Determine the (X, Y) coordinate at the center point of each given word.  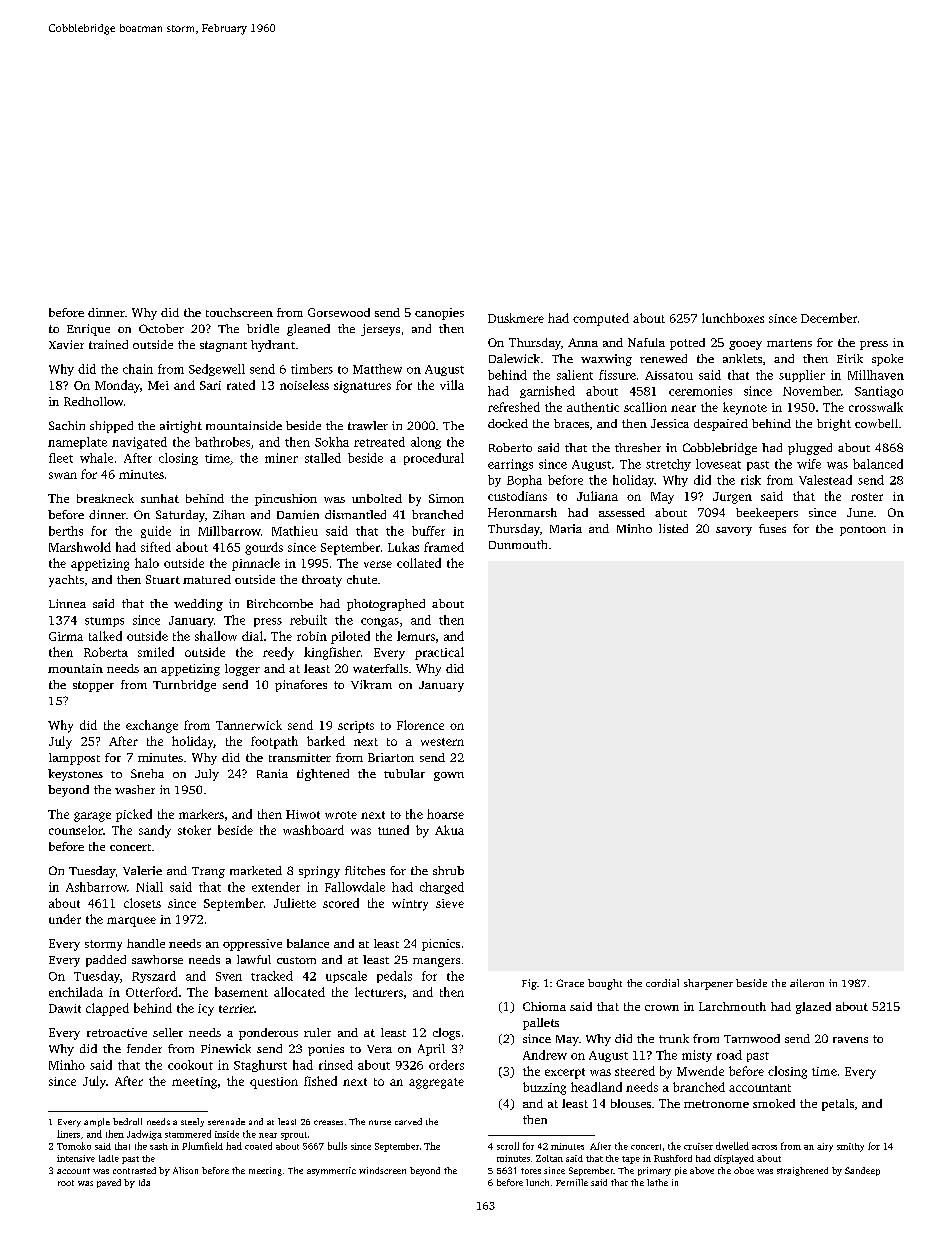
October (161, 328)
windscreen (382, 1170)
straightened (802, 1171)
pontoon (863, 531)
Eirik (850, 358)
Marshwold (80, 547)
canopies (439, 314)
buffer (428, 531)
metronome (716, 1104)
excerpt (565, 1073)
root (66, 1183)
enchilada (76, 992)
